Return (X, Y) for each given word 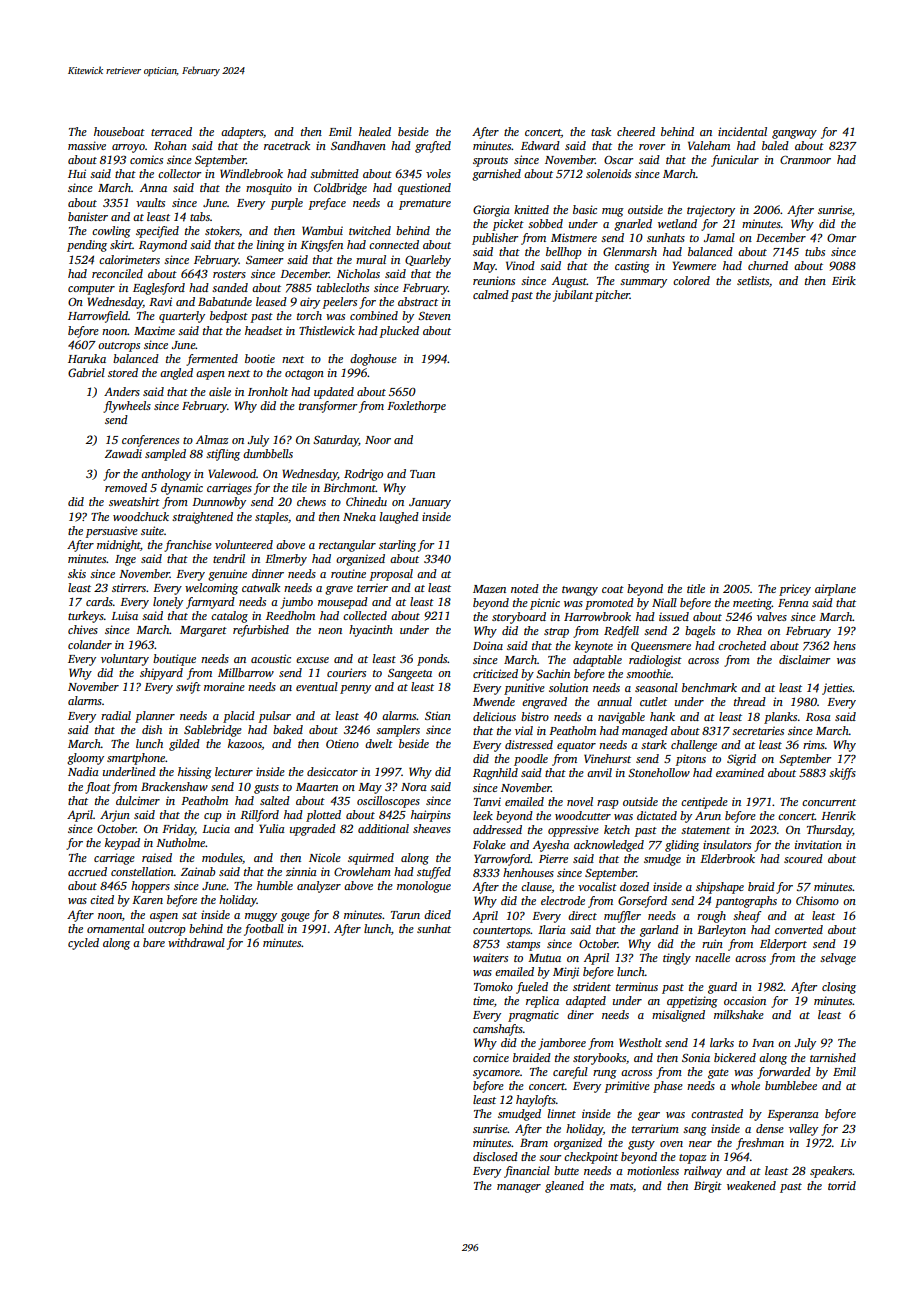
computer (91, 290)
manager (519, 1188)
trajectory (711, 211)
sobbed (545, 223)
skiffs (842, 774)
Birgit (708, 1187)
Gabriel (86, 372)
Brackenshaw (174, 786)
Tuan (422, 474)
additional (383, 828)
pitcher (612, 296)
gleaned (564, 1187)
